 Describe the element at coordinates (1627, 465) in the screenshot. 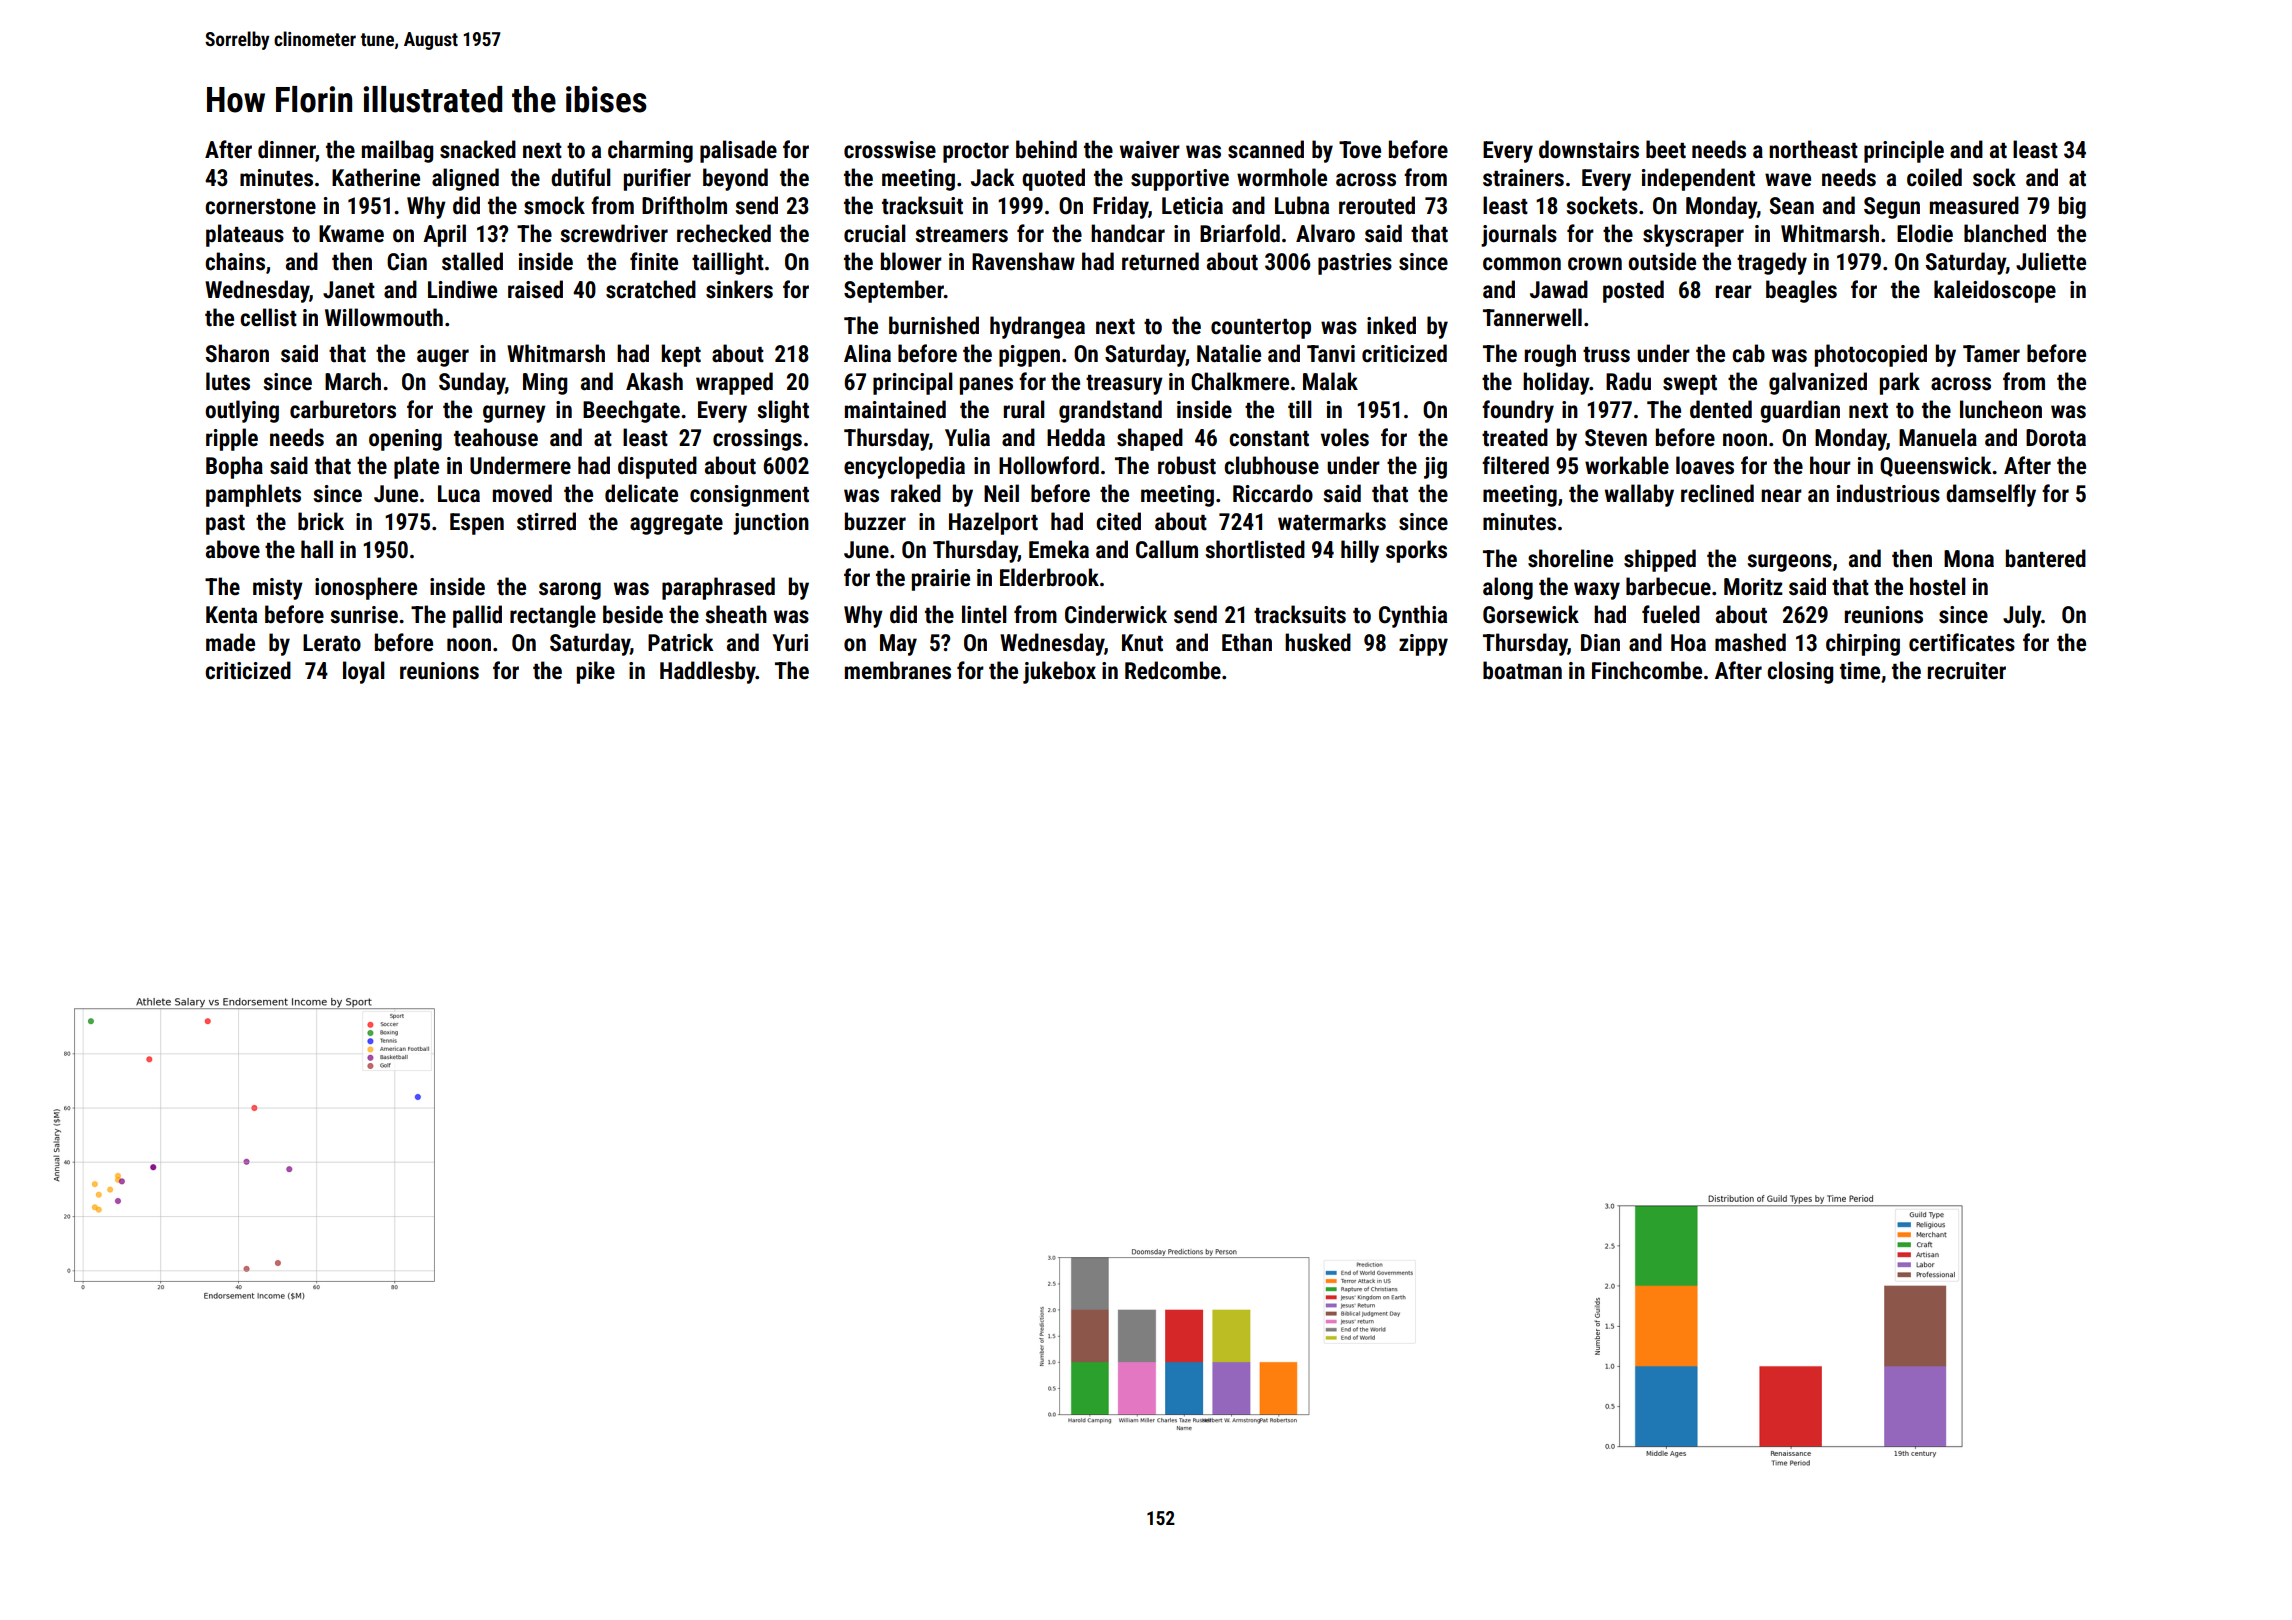

I see `workable` at that location.
